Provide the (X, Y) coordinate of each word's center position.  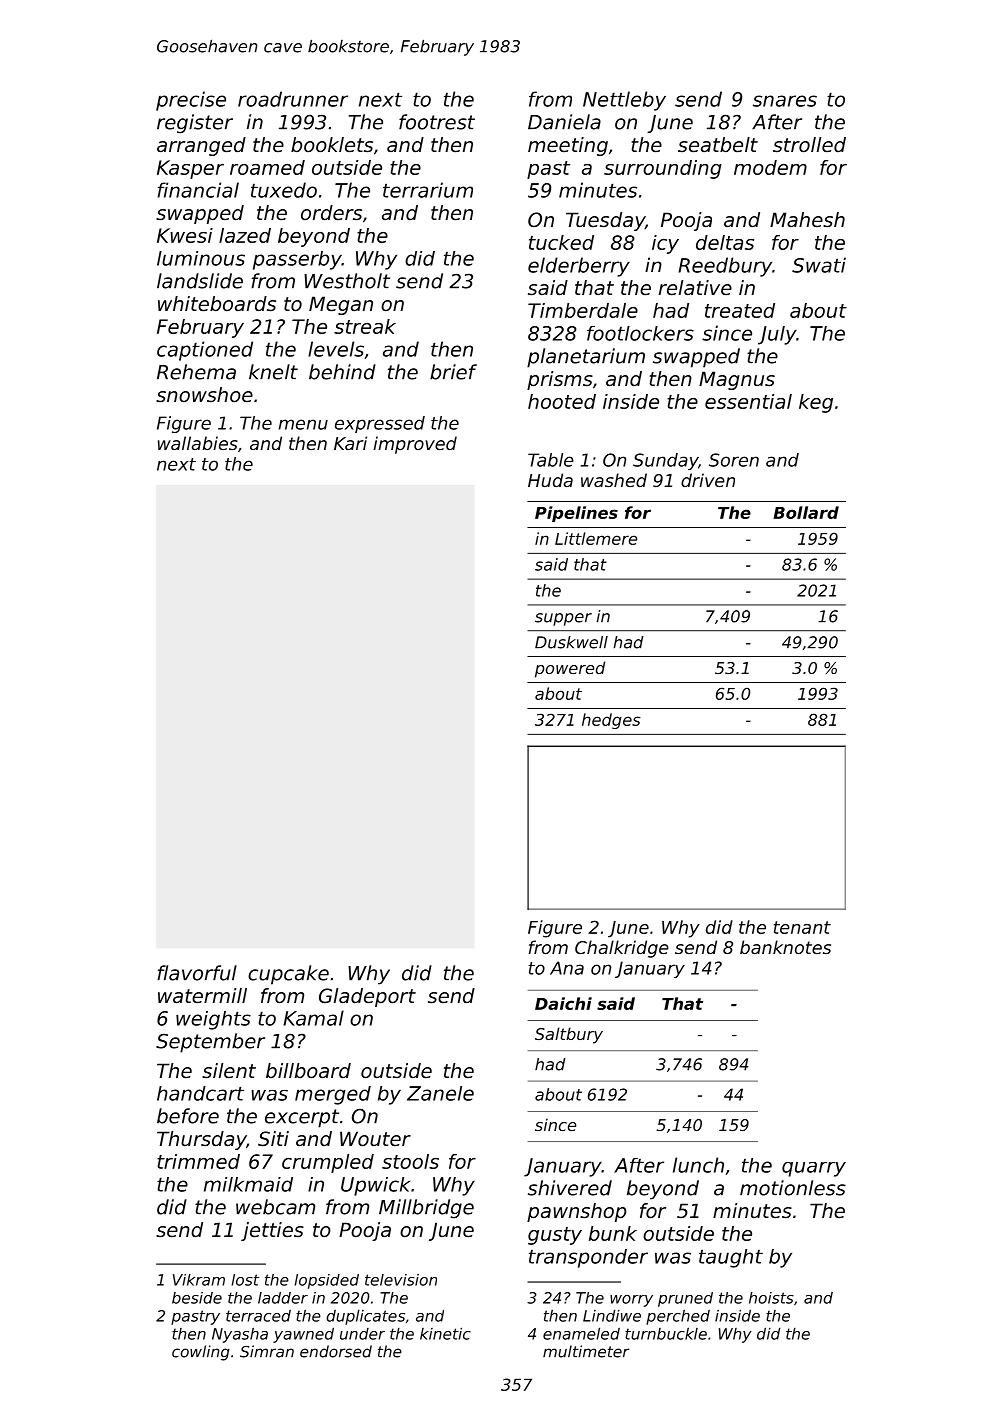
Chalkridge (622, 949)
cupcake (288, 975)
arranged (201, 146)
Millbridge (426, 1209)
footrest (437, 122)
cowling (201, 1353)
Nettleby (624, 101)
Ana (567, 968)
